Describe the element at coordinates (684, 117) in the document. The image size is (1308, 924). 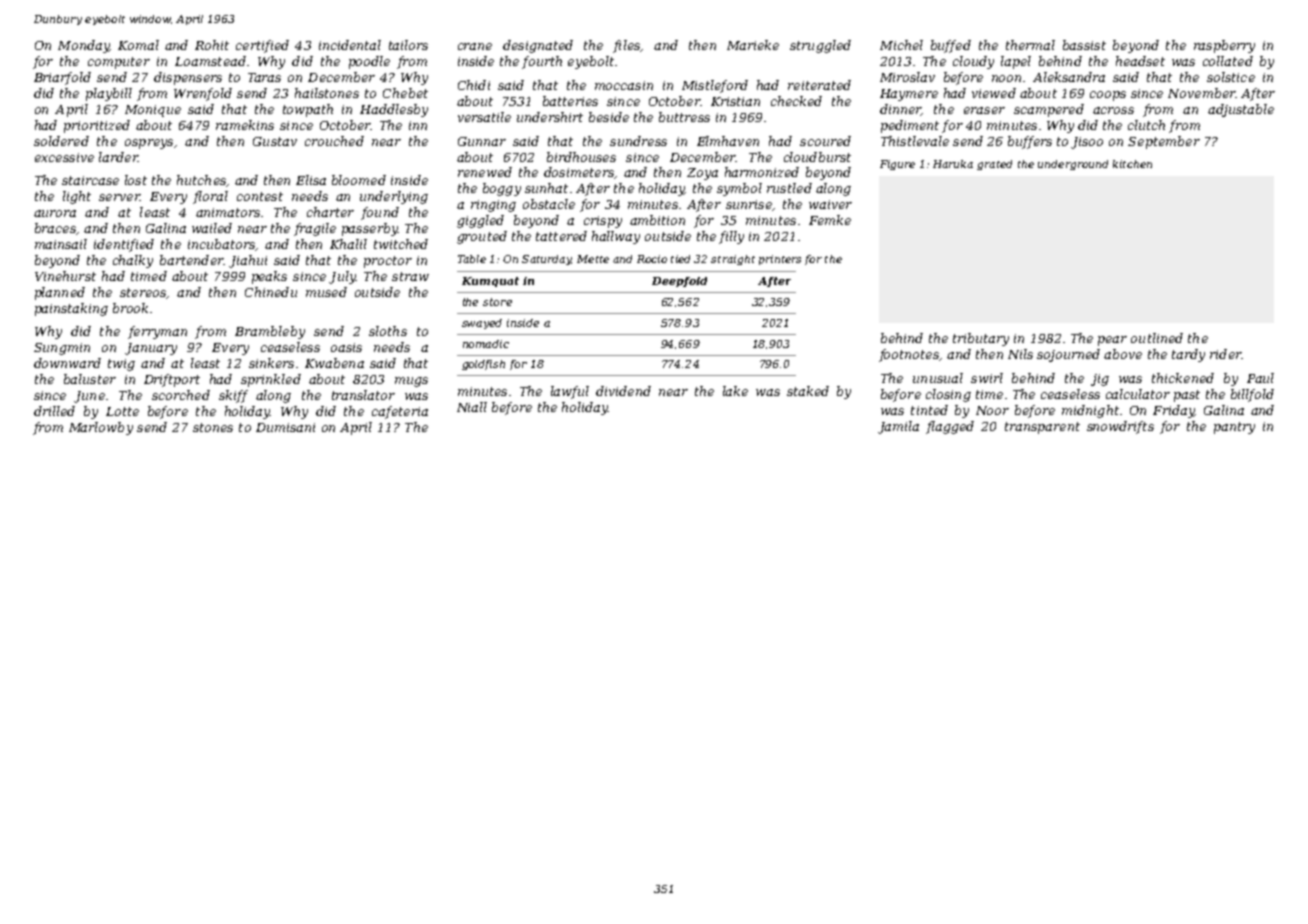
I see `buttress` at that location.
